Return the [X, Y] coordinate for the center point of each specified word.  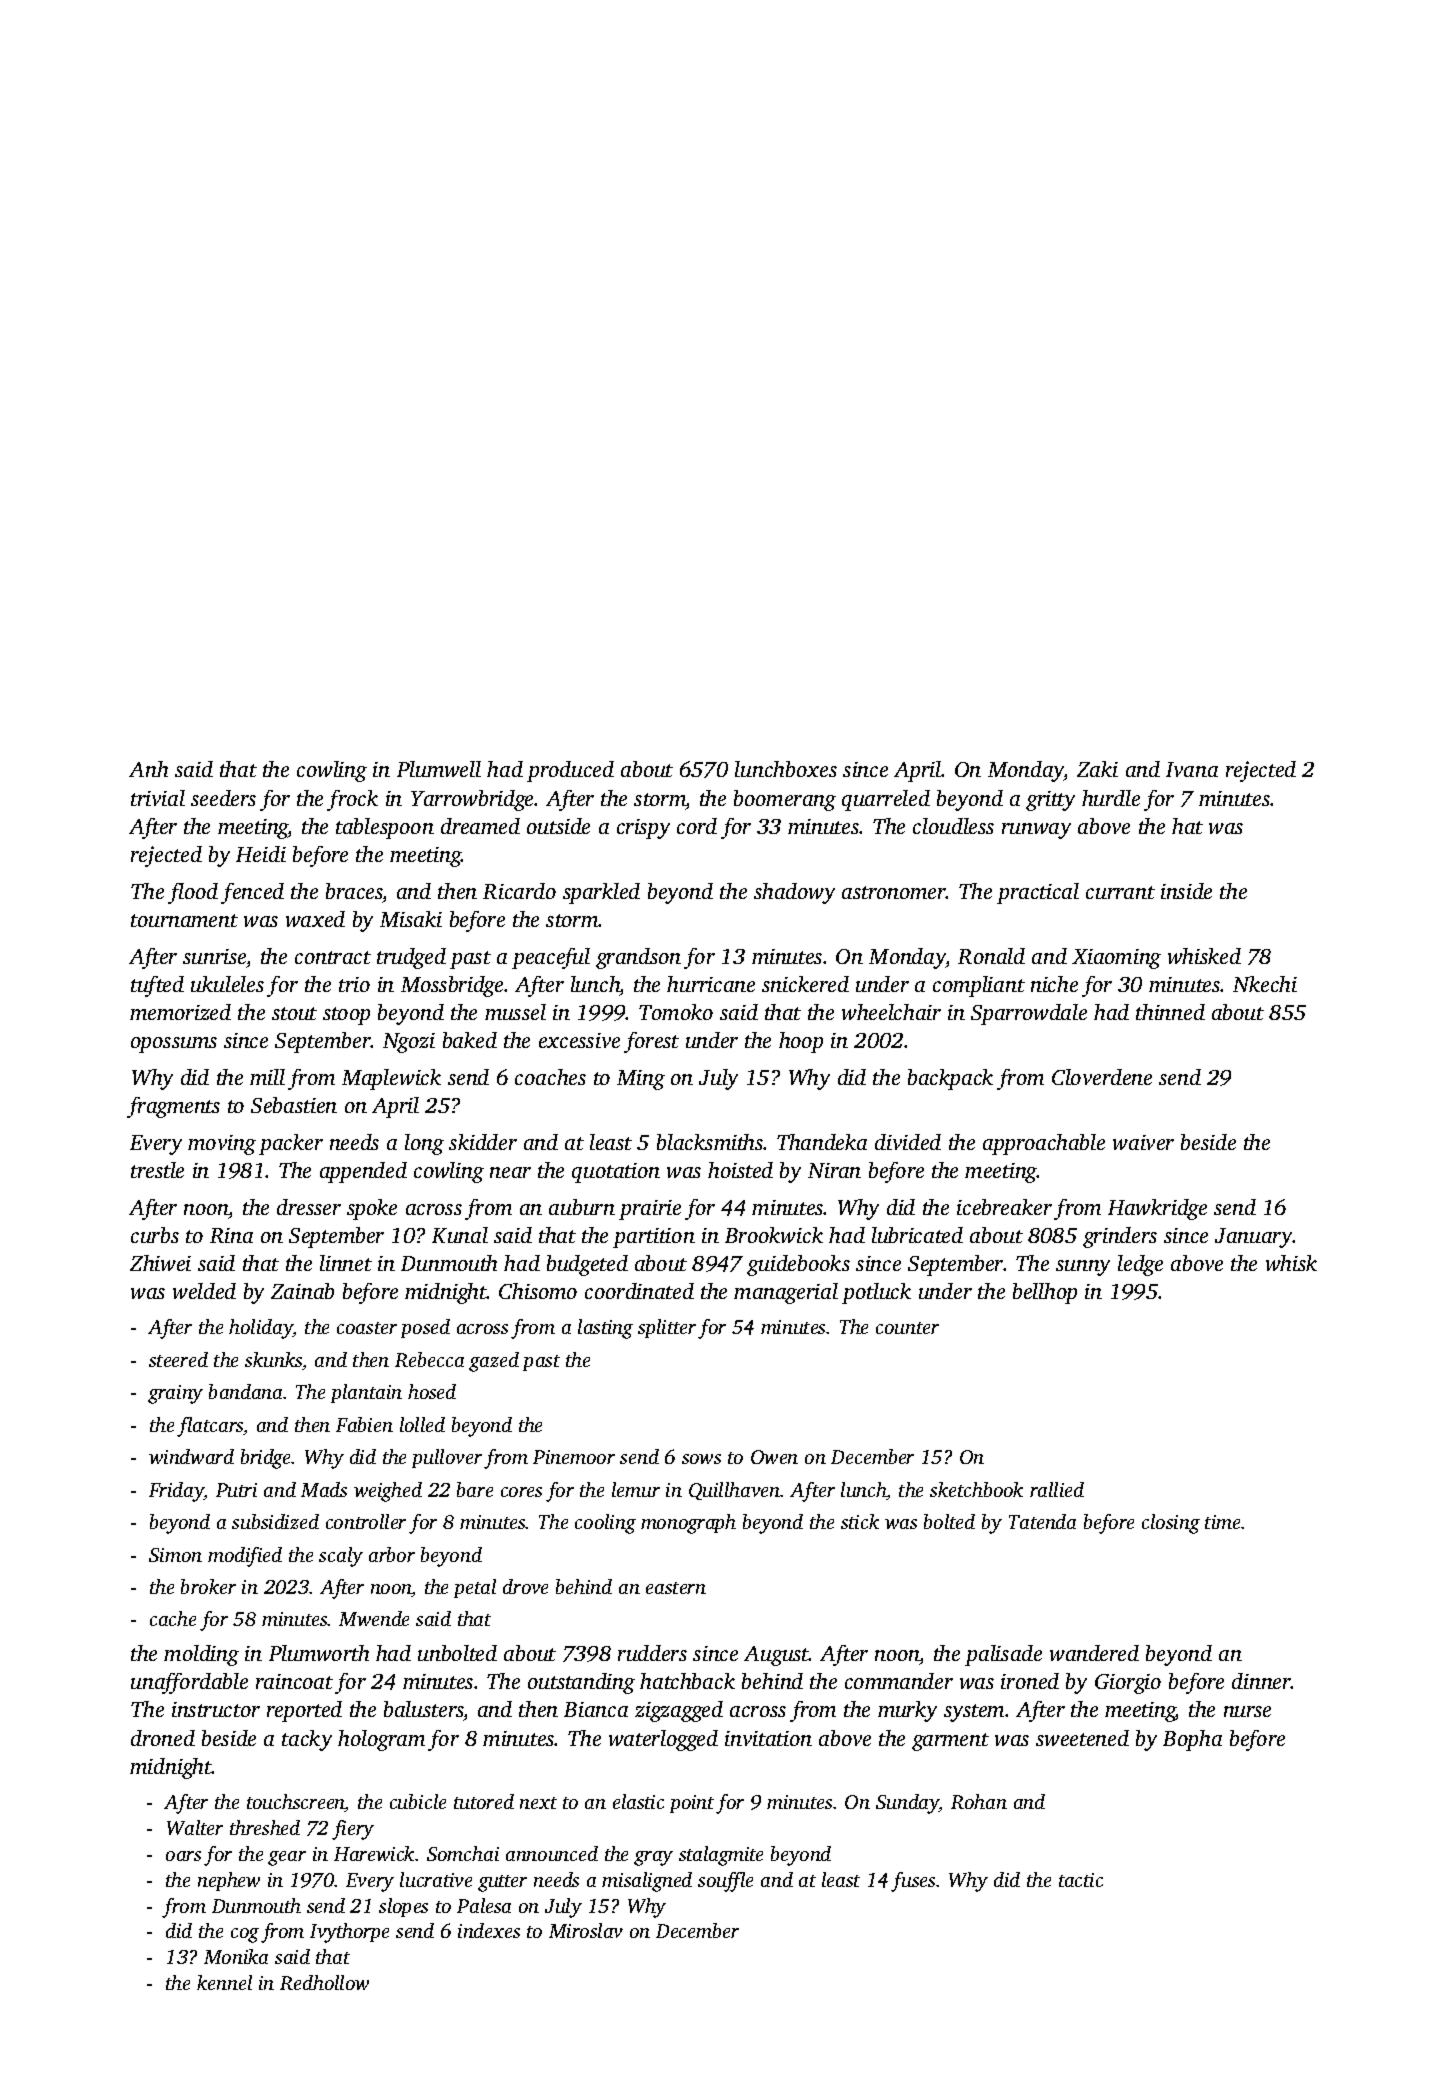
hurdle [1111, 798]
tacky [307, 1740]
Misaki [411, 919]
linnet [346, 1263]
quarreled [886, 800]
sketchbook [976, 1489]
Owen [774, 1457]
